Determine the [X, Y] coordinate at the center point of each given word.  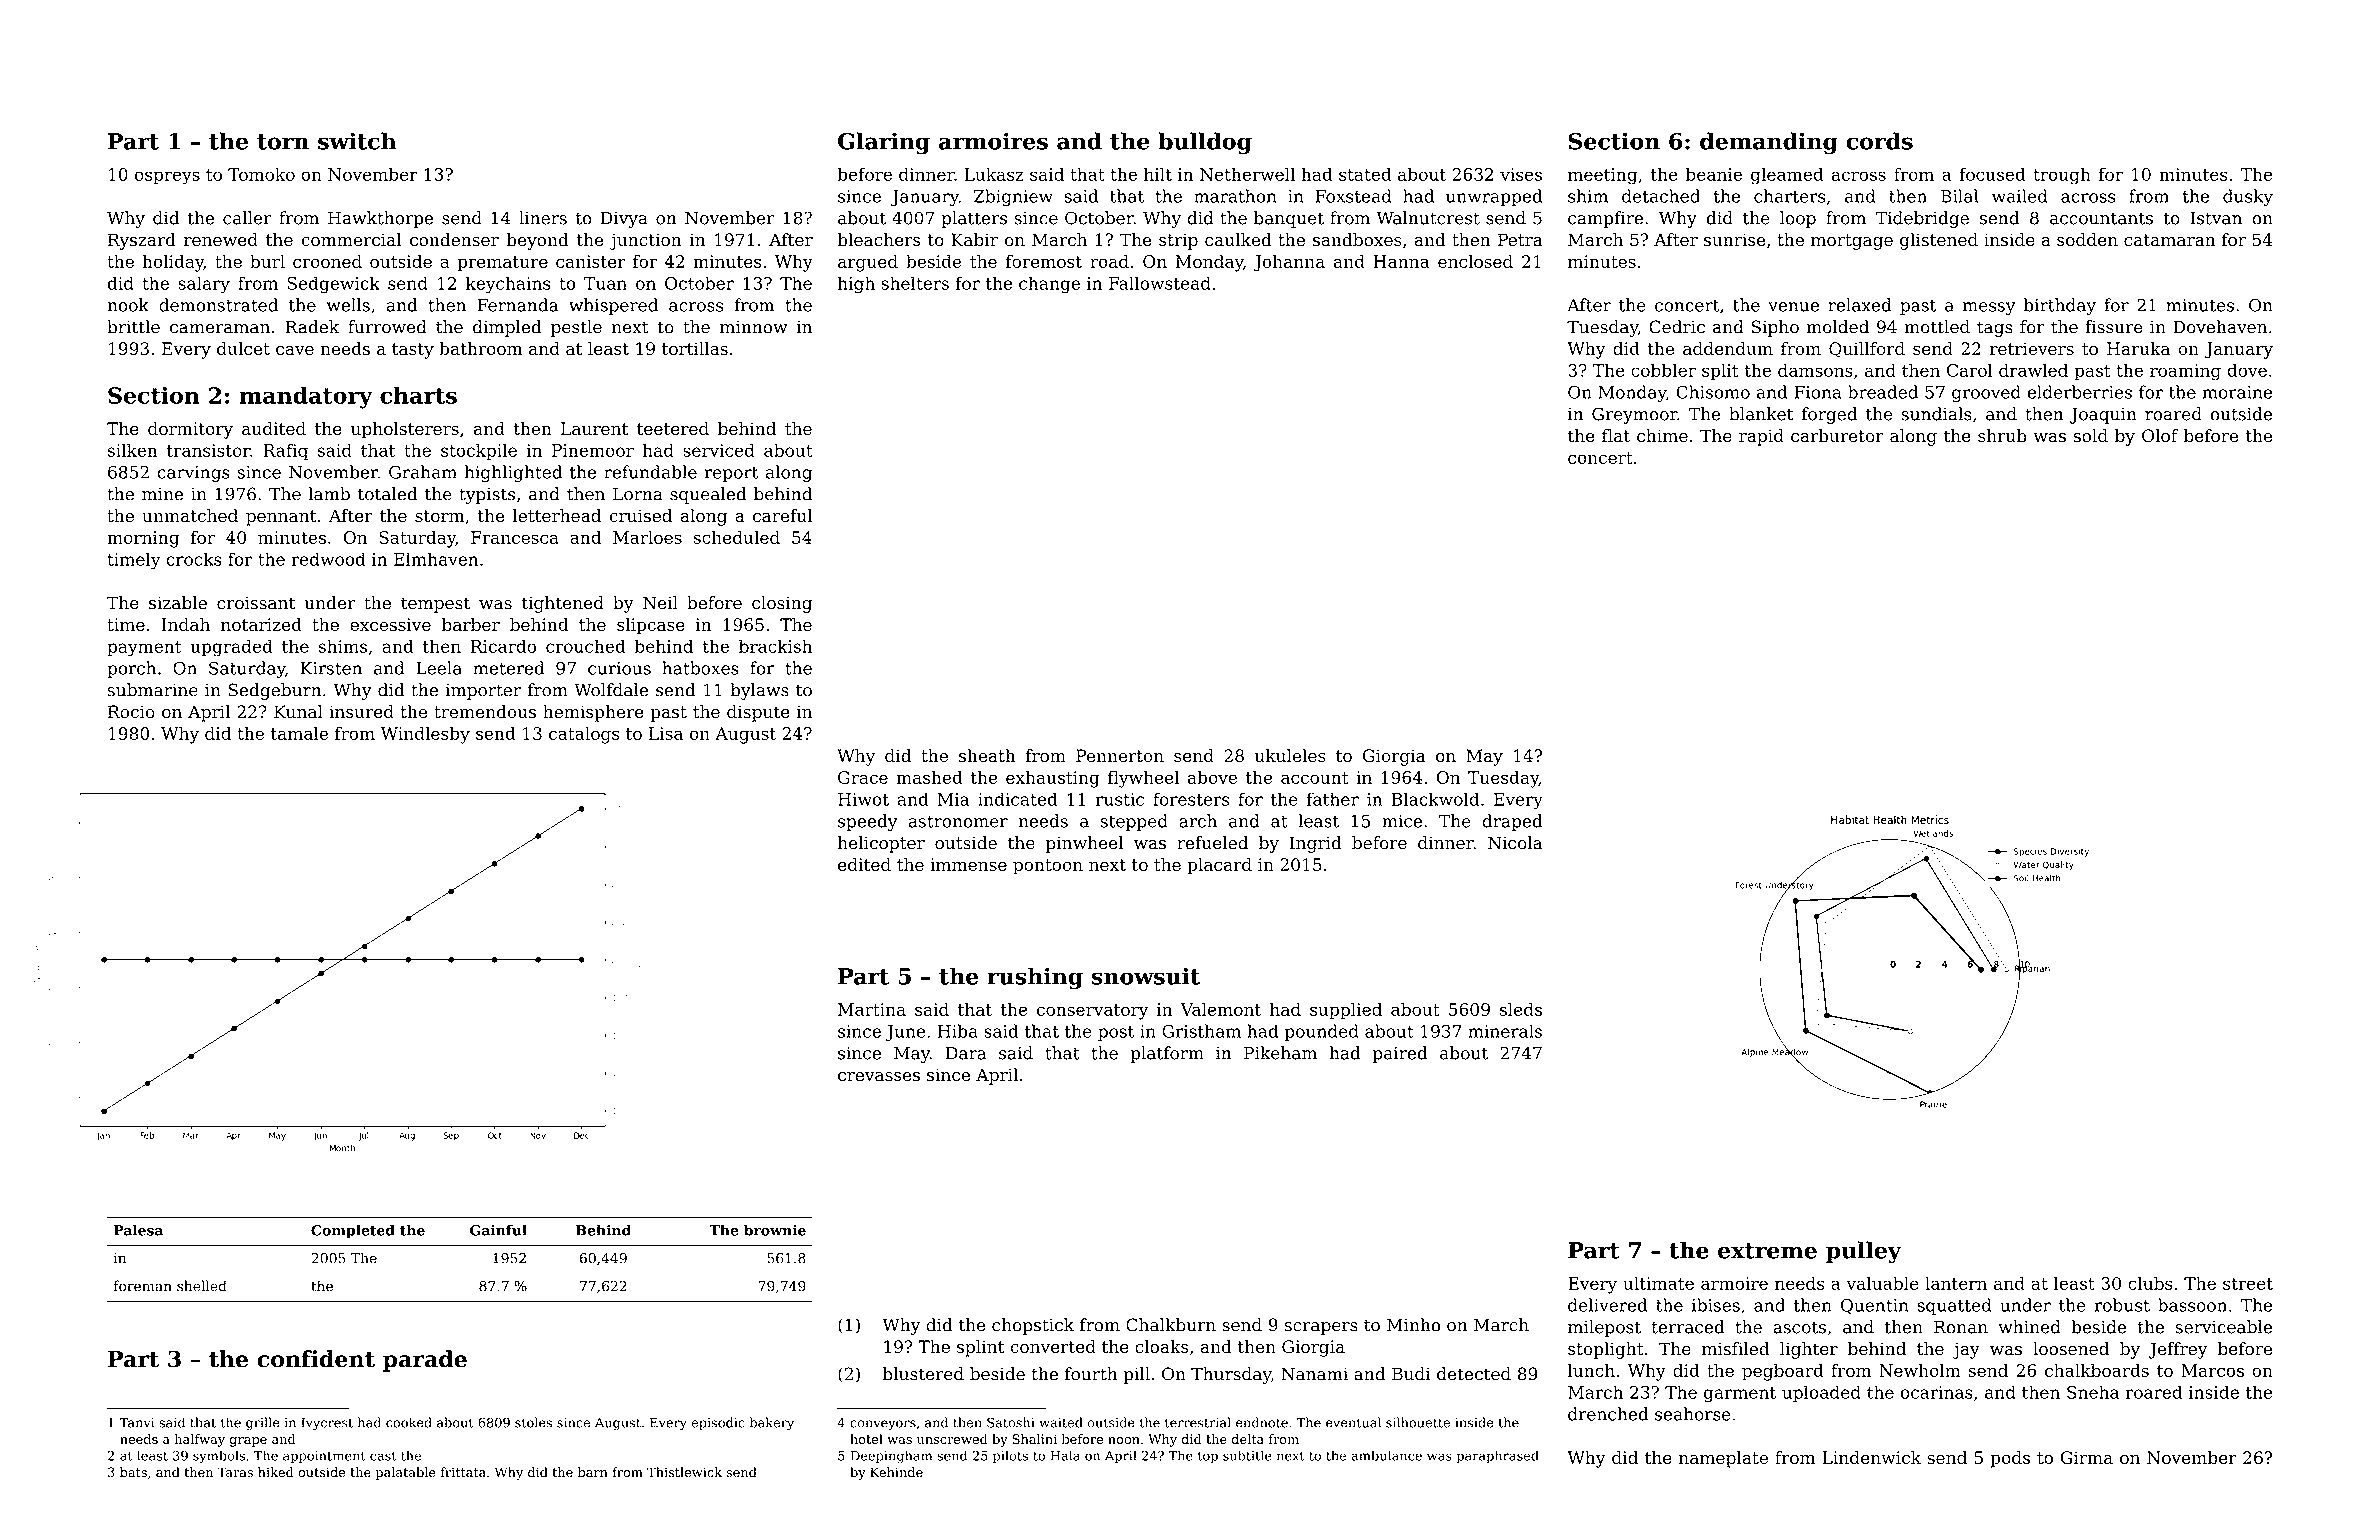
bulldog [1205, 143]
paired [1400, 1054]
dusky [2248, 198]
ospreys [167, 178]
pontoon [1048, 867]
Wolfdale [611, 690]
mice [1402, 821]
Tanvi [137, 1423]
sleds [1521, 1009]
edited [864, 864]
